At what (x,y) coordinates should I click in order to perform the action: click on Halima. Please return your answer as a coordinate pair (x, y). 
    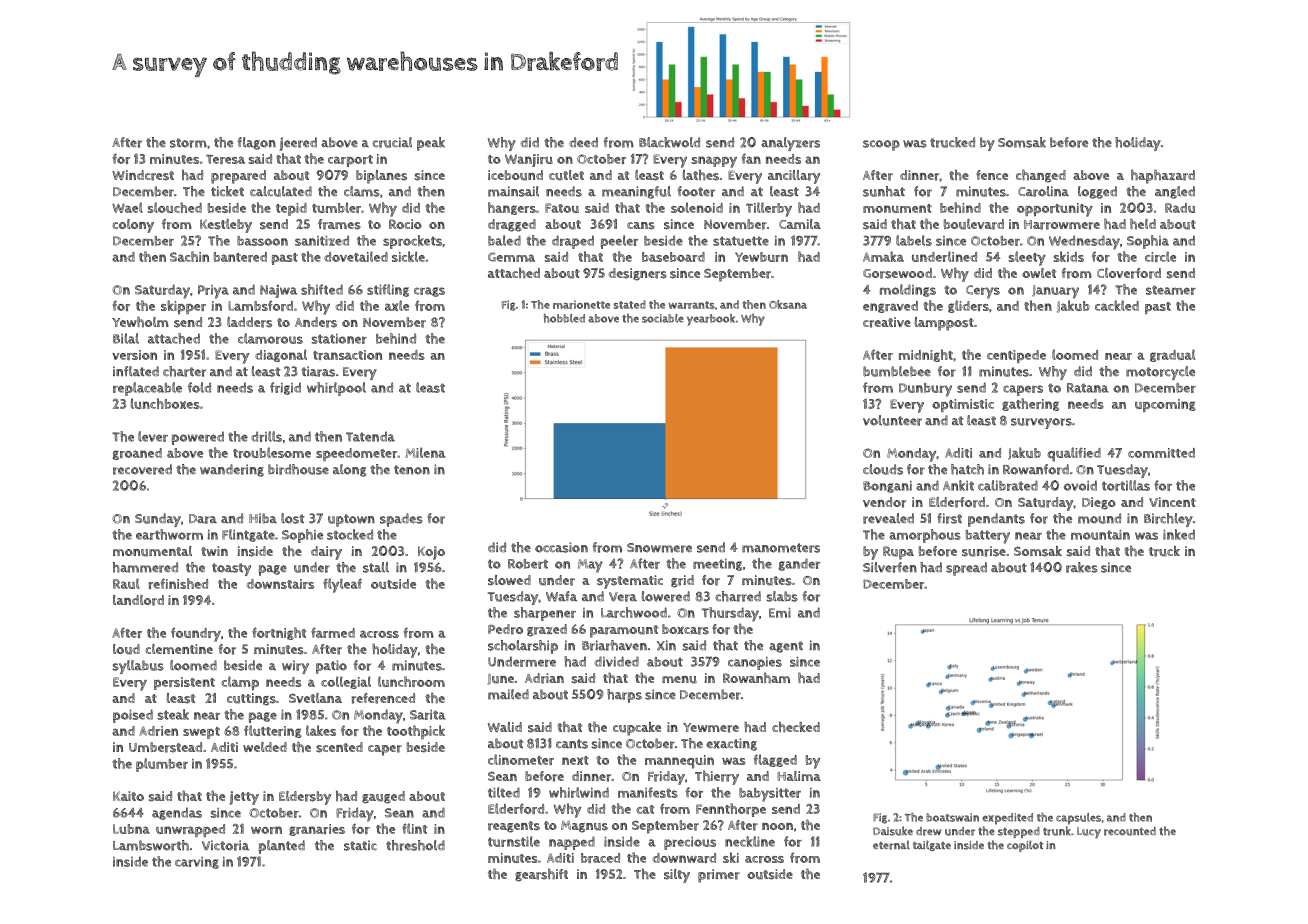
    Looking at the image, I should click on (799, 776).
